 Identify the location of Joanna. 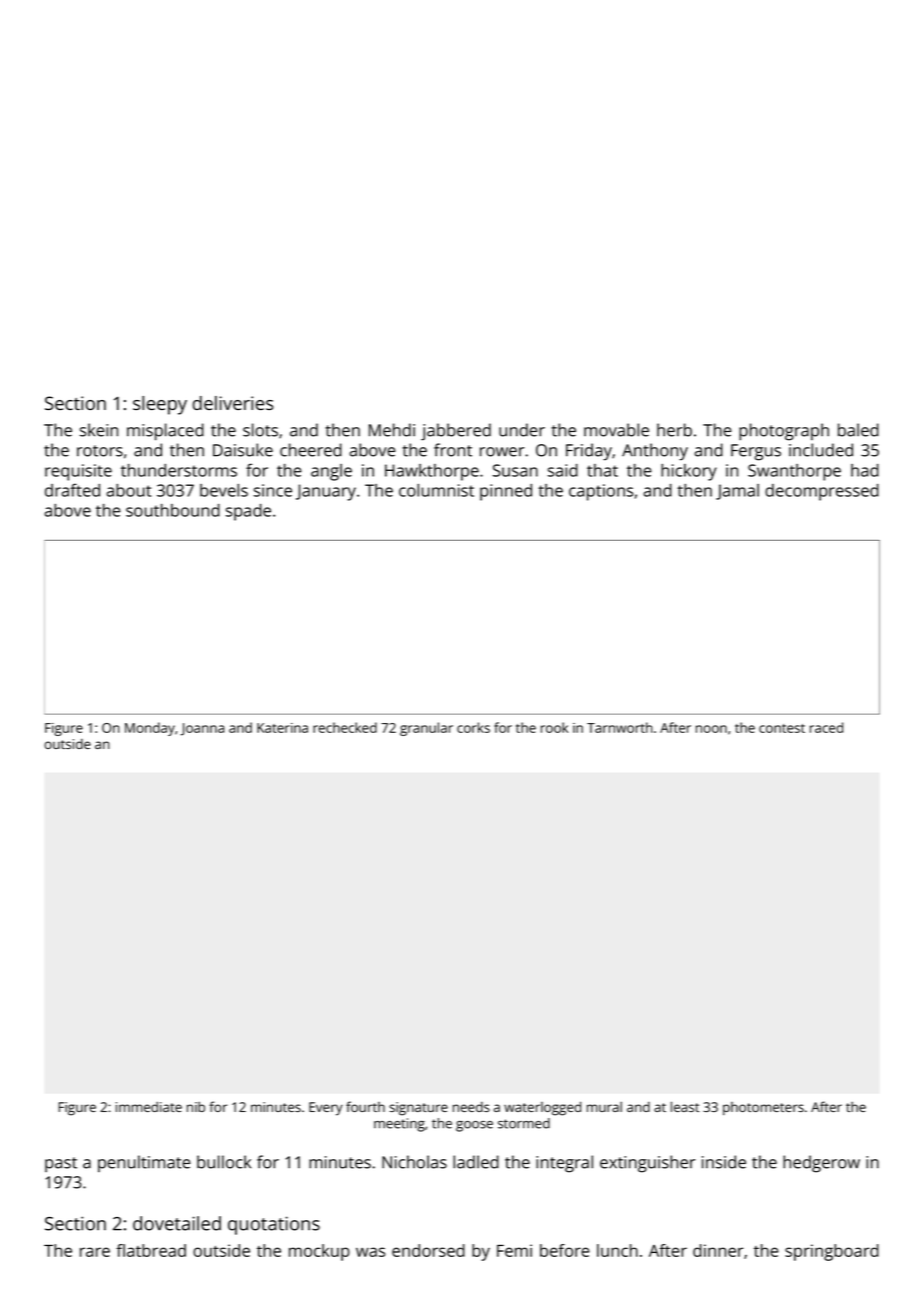
(202, 729).
